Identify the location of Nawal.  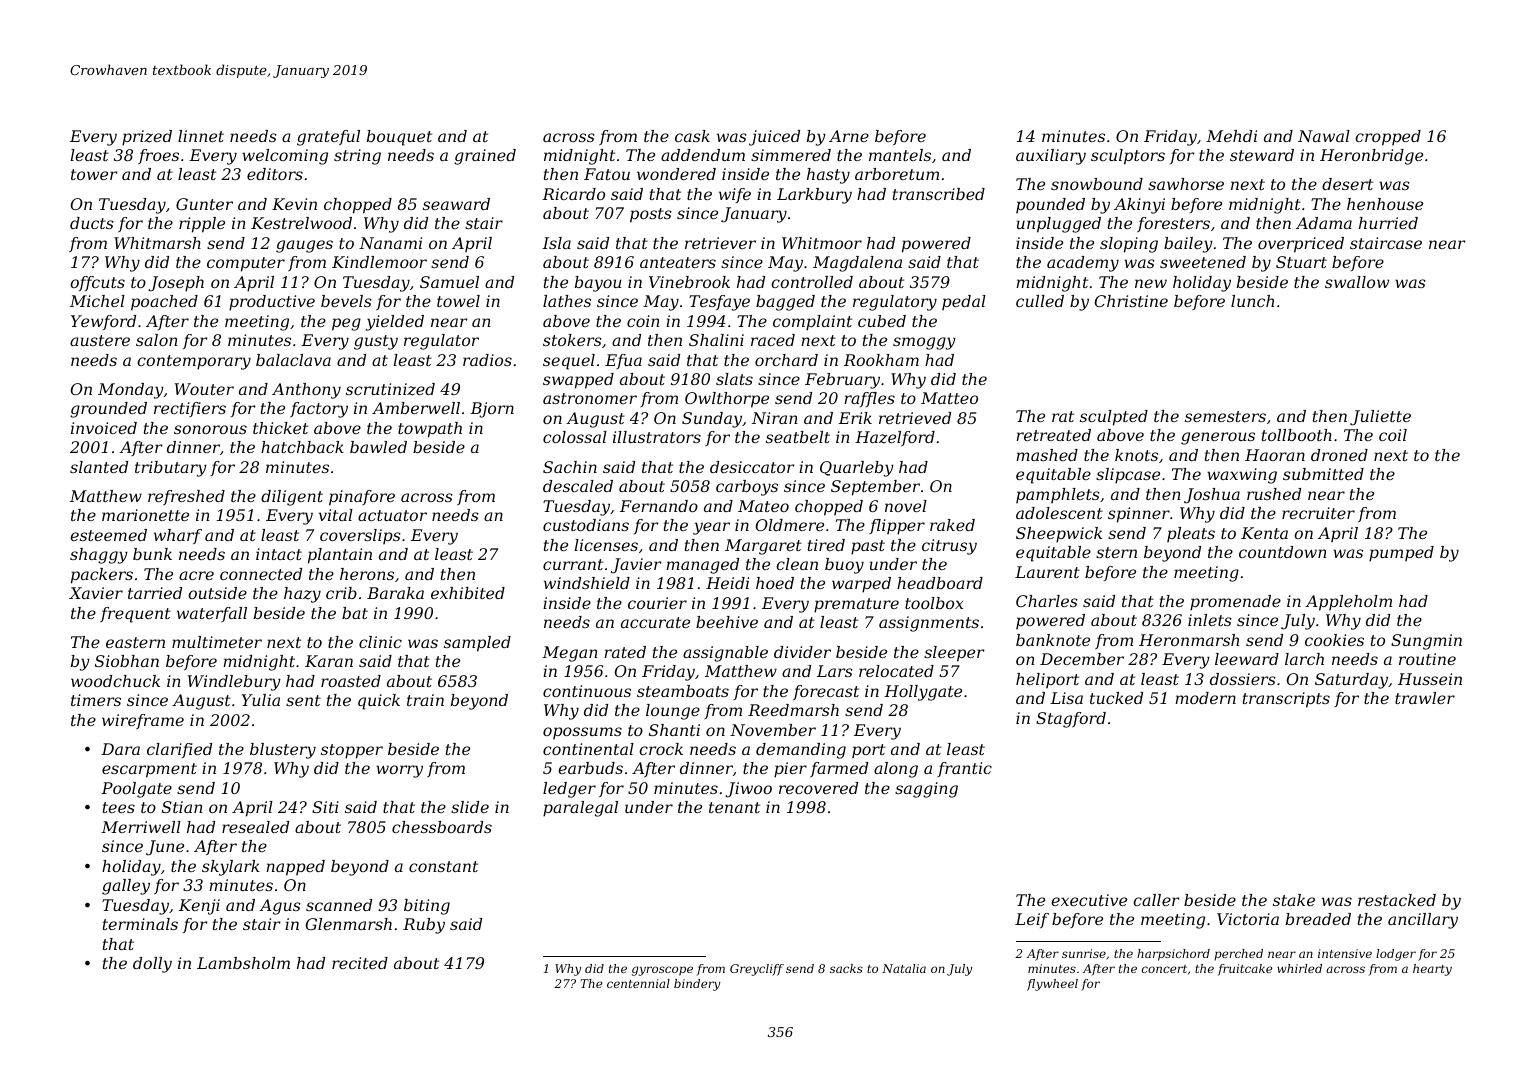
(1324, 136).
